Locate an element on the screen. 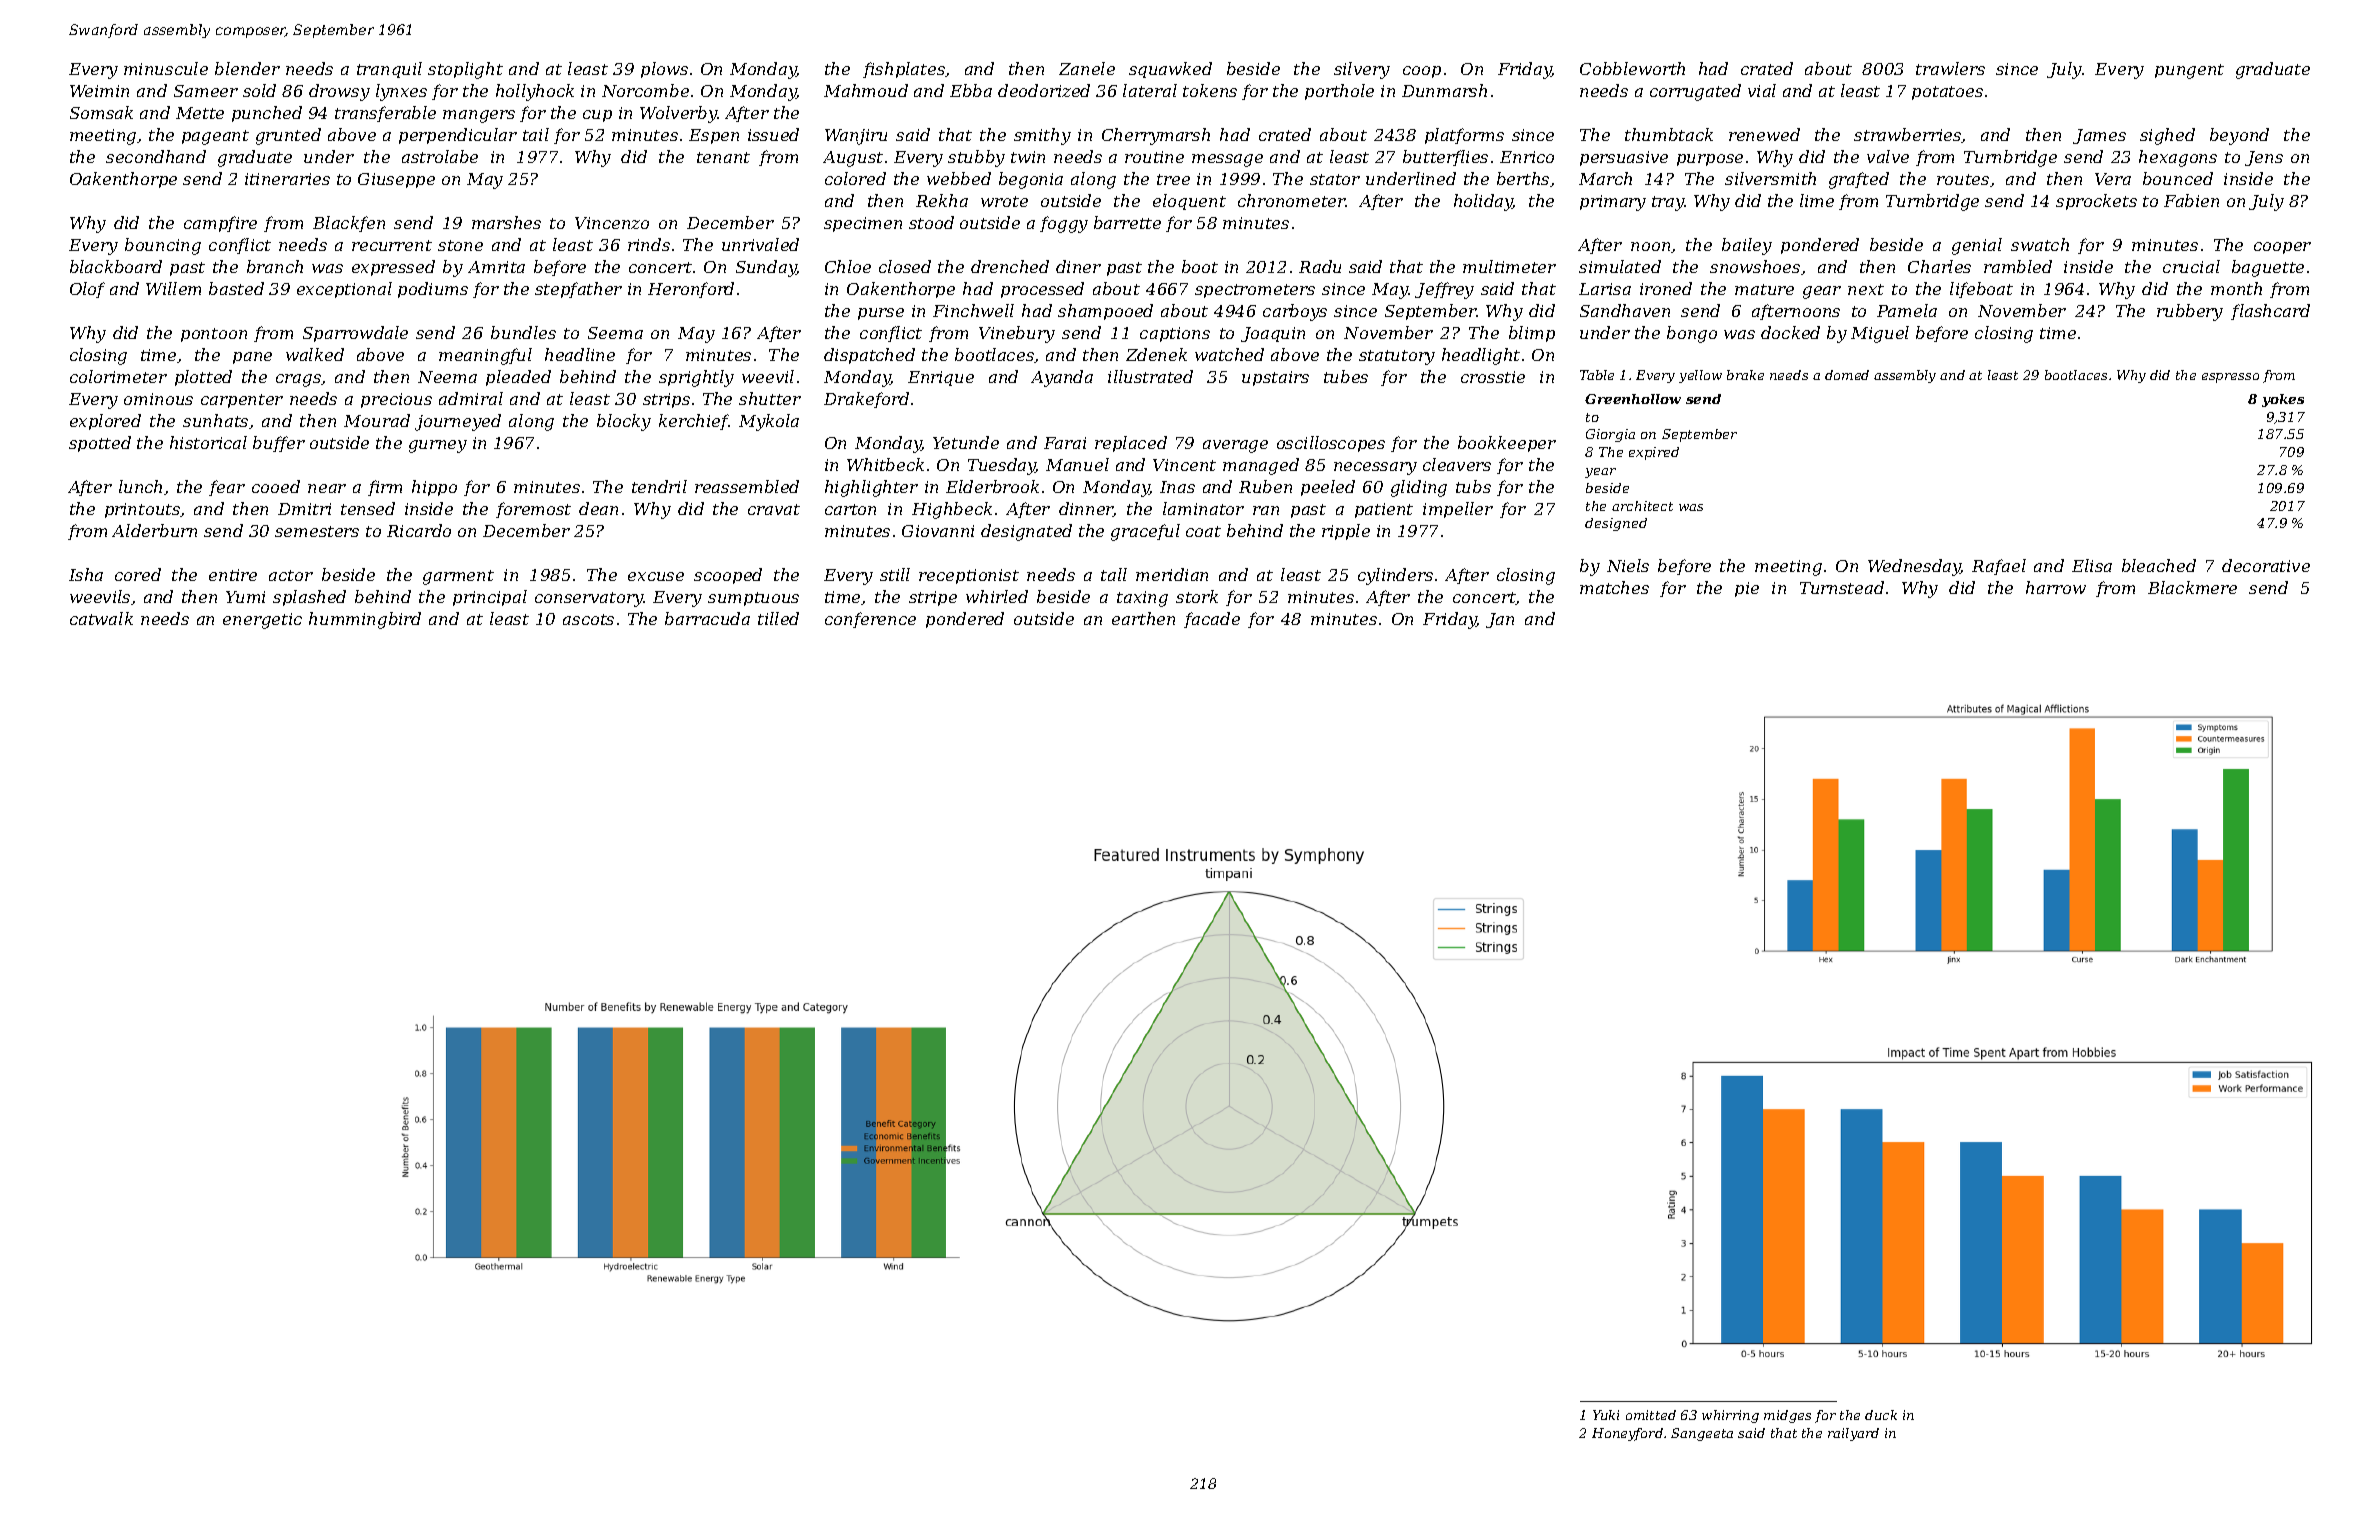  plows is located at coordinates (664, 70).
